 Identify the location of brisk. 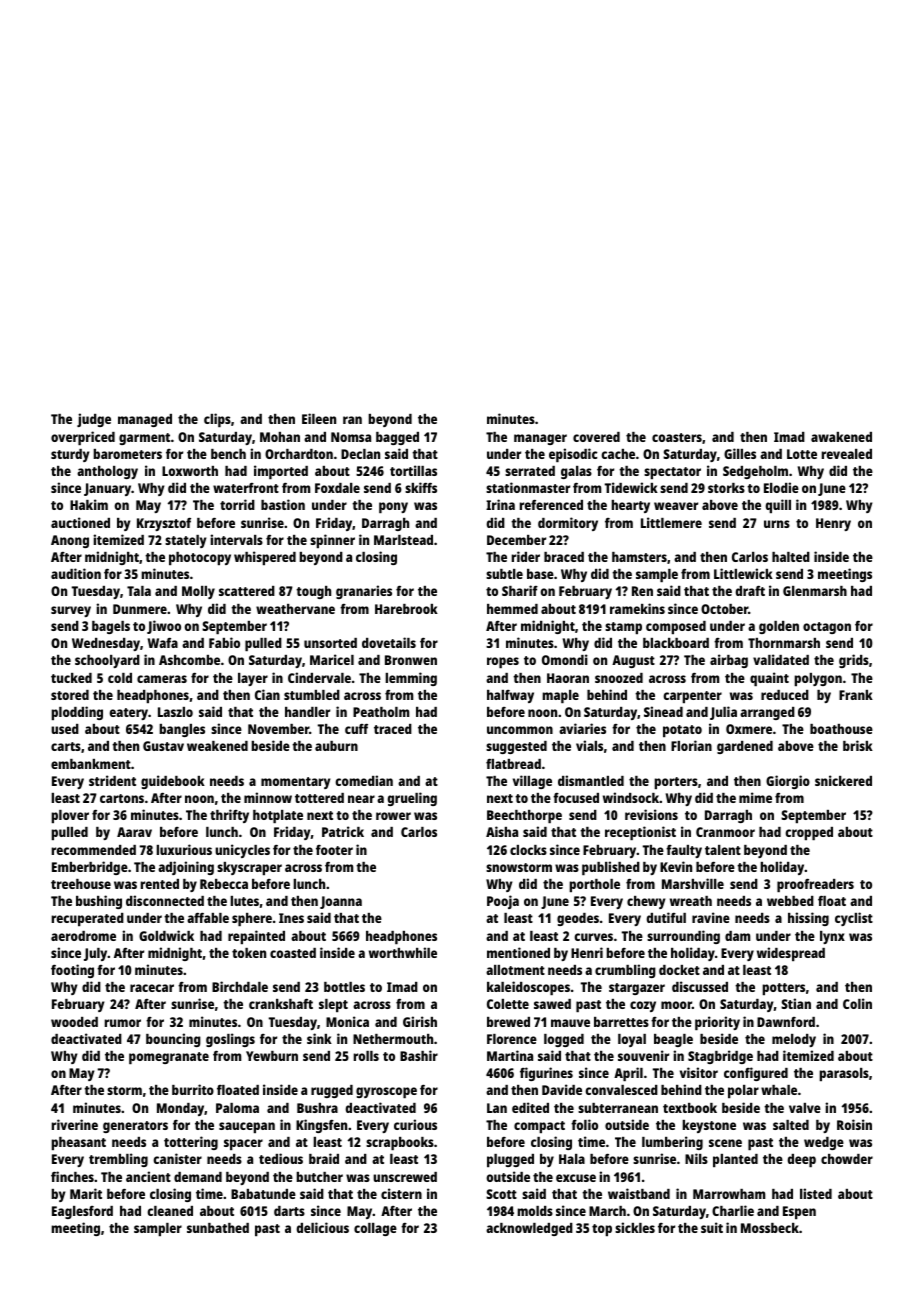
(858, 745).
